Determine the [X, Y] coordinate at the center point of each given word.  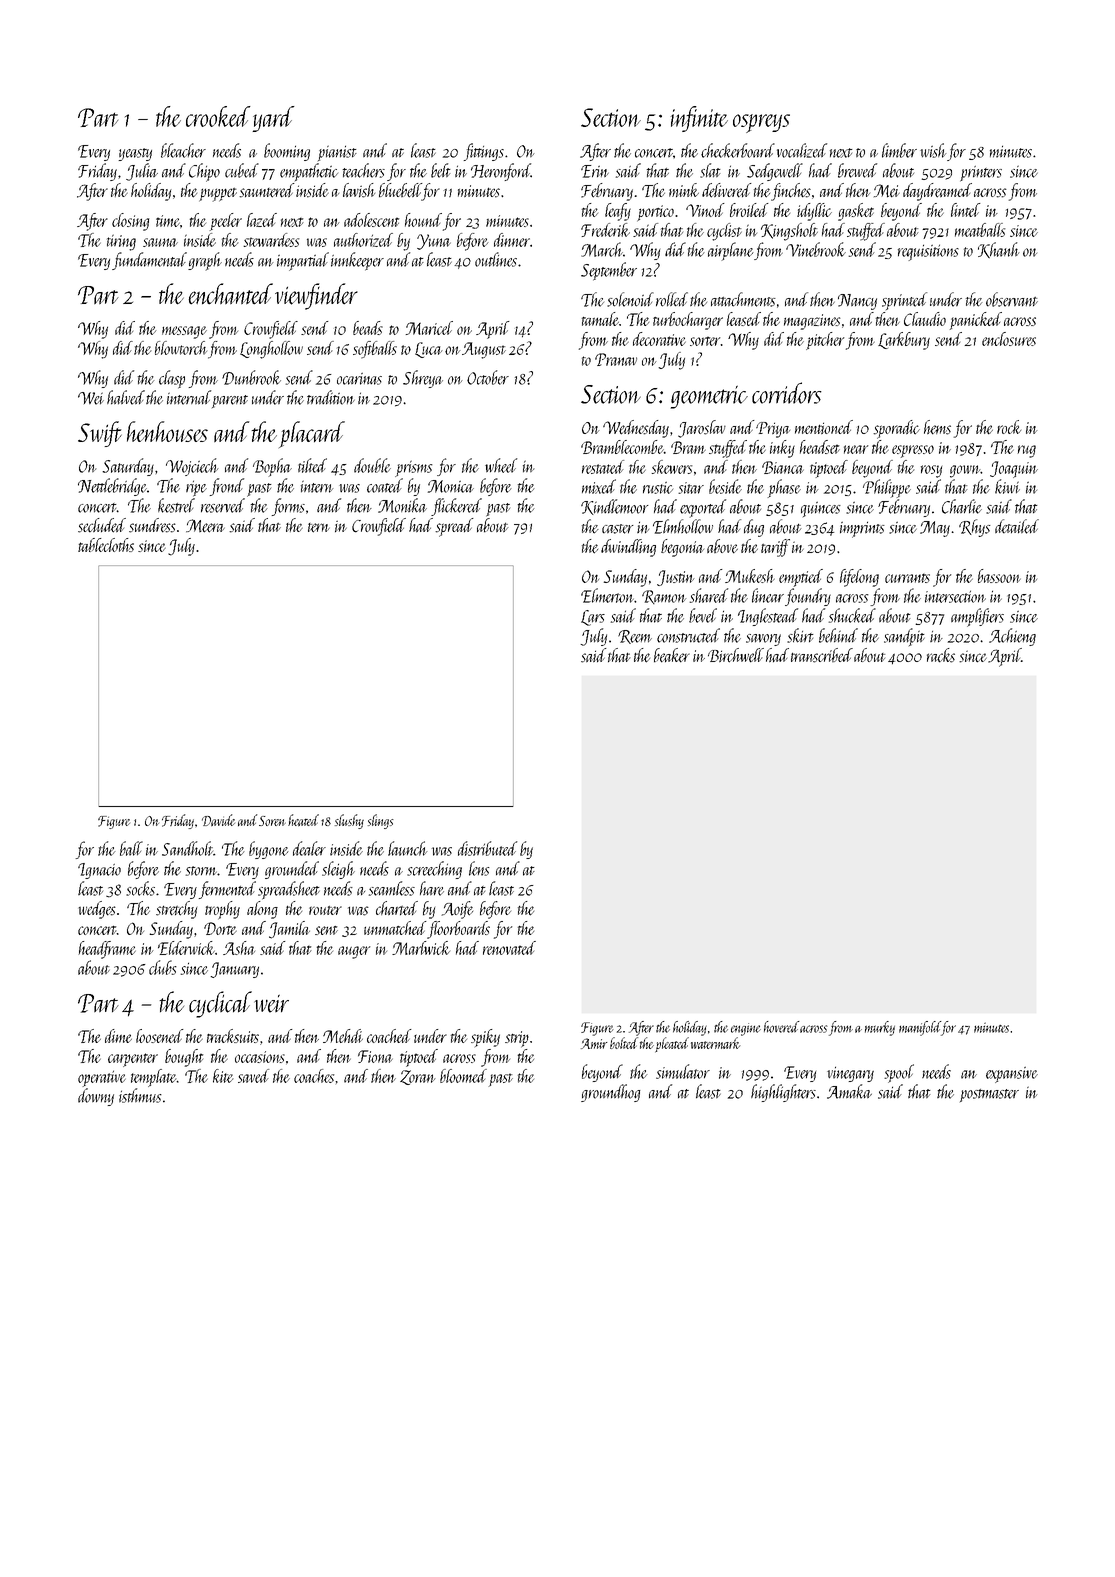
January [235, 970]
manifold [920, 1028]
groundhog [611, 1093]
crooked [218, 116]
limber [899, 150]
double [372, 465]
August [484, 350]
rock [1009, 427]
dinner [512, 240]
